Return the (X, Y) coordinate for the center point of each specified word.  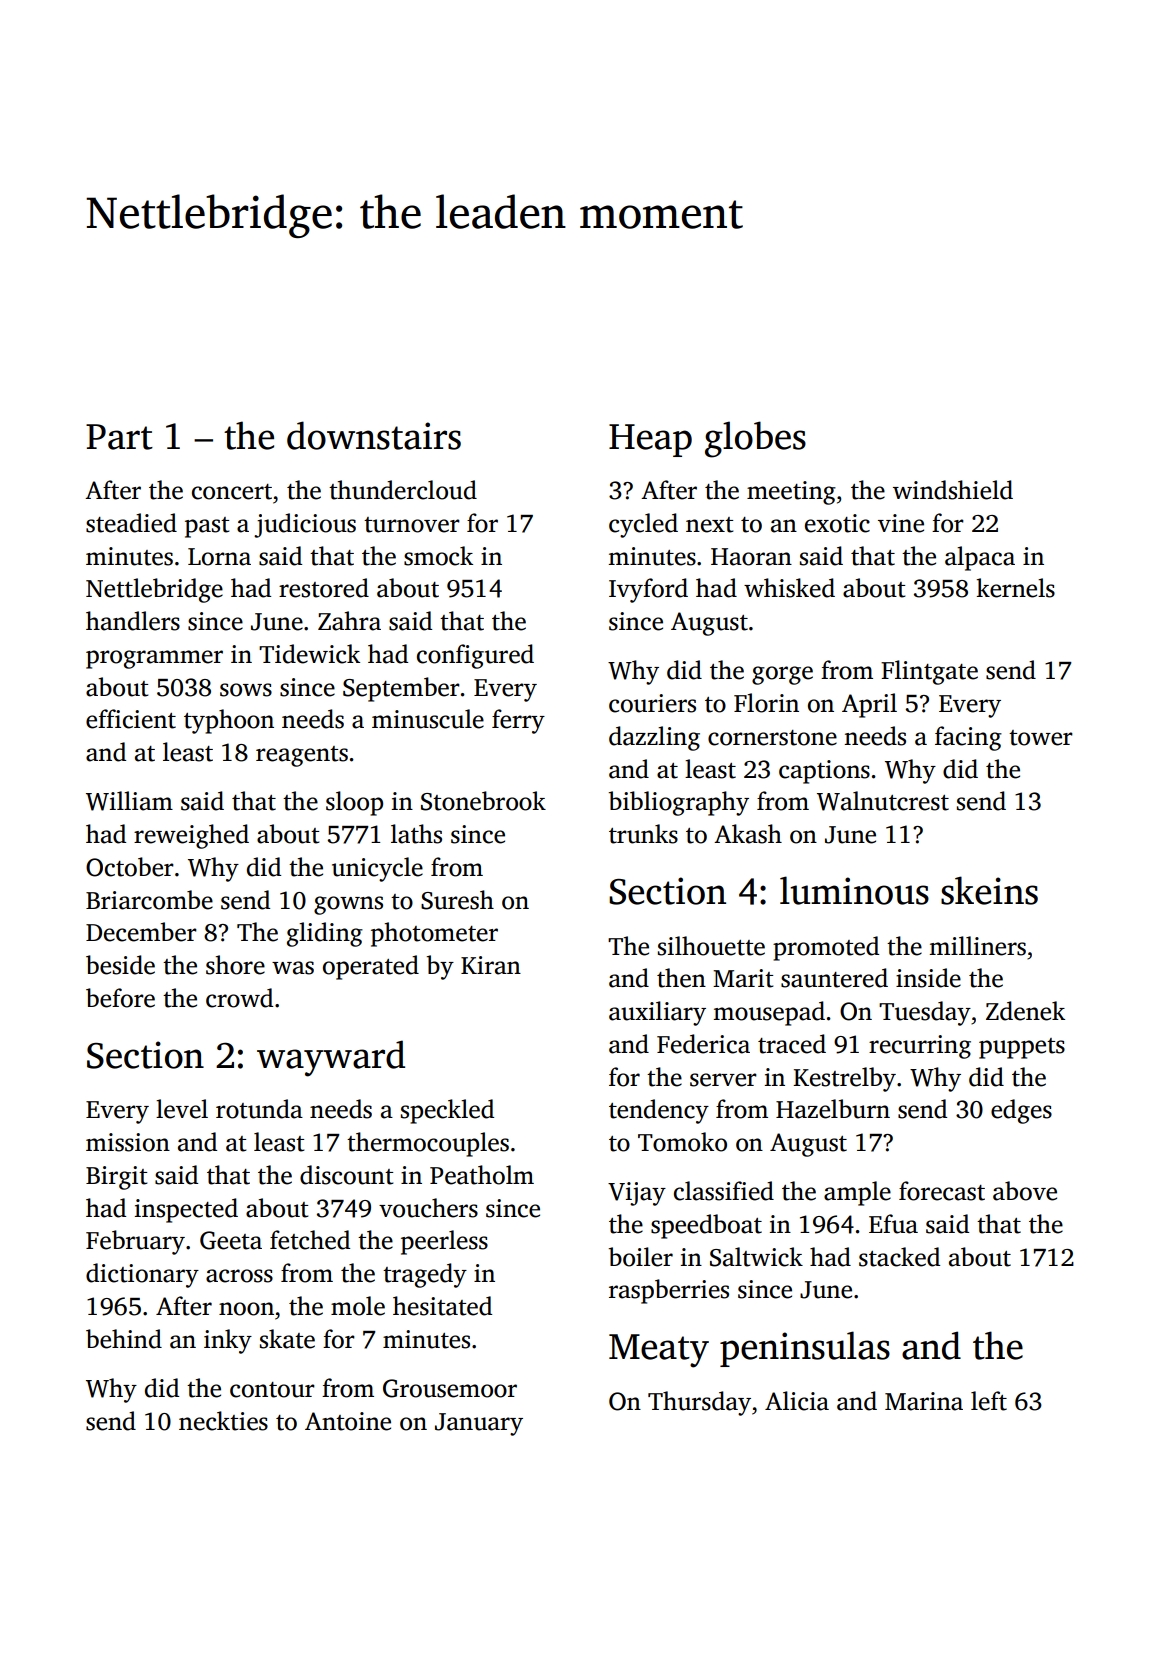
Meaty (659, 1351)
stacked (899, 1257)
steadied (131, 523)
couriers (652, 703)
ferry (518, 721)
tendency (659, 1111)
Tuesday (925, 1013)
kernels (1015, 588)
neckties (223, 1421)
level (182, 1109)
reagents (302, 756)
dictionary (142, 1275)
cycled (643, 525)
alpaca (980, 558)
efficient (131, 719)
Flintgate (929, 672)
